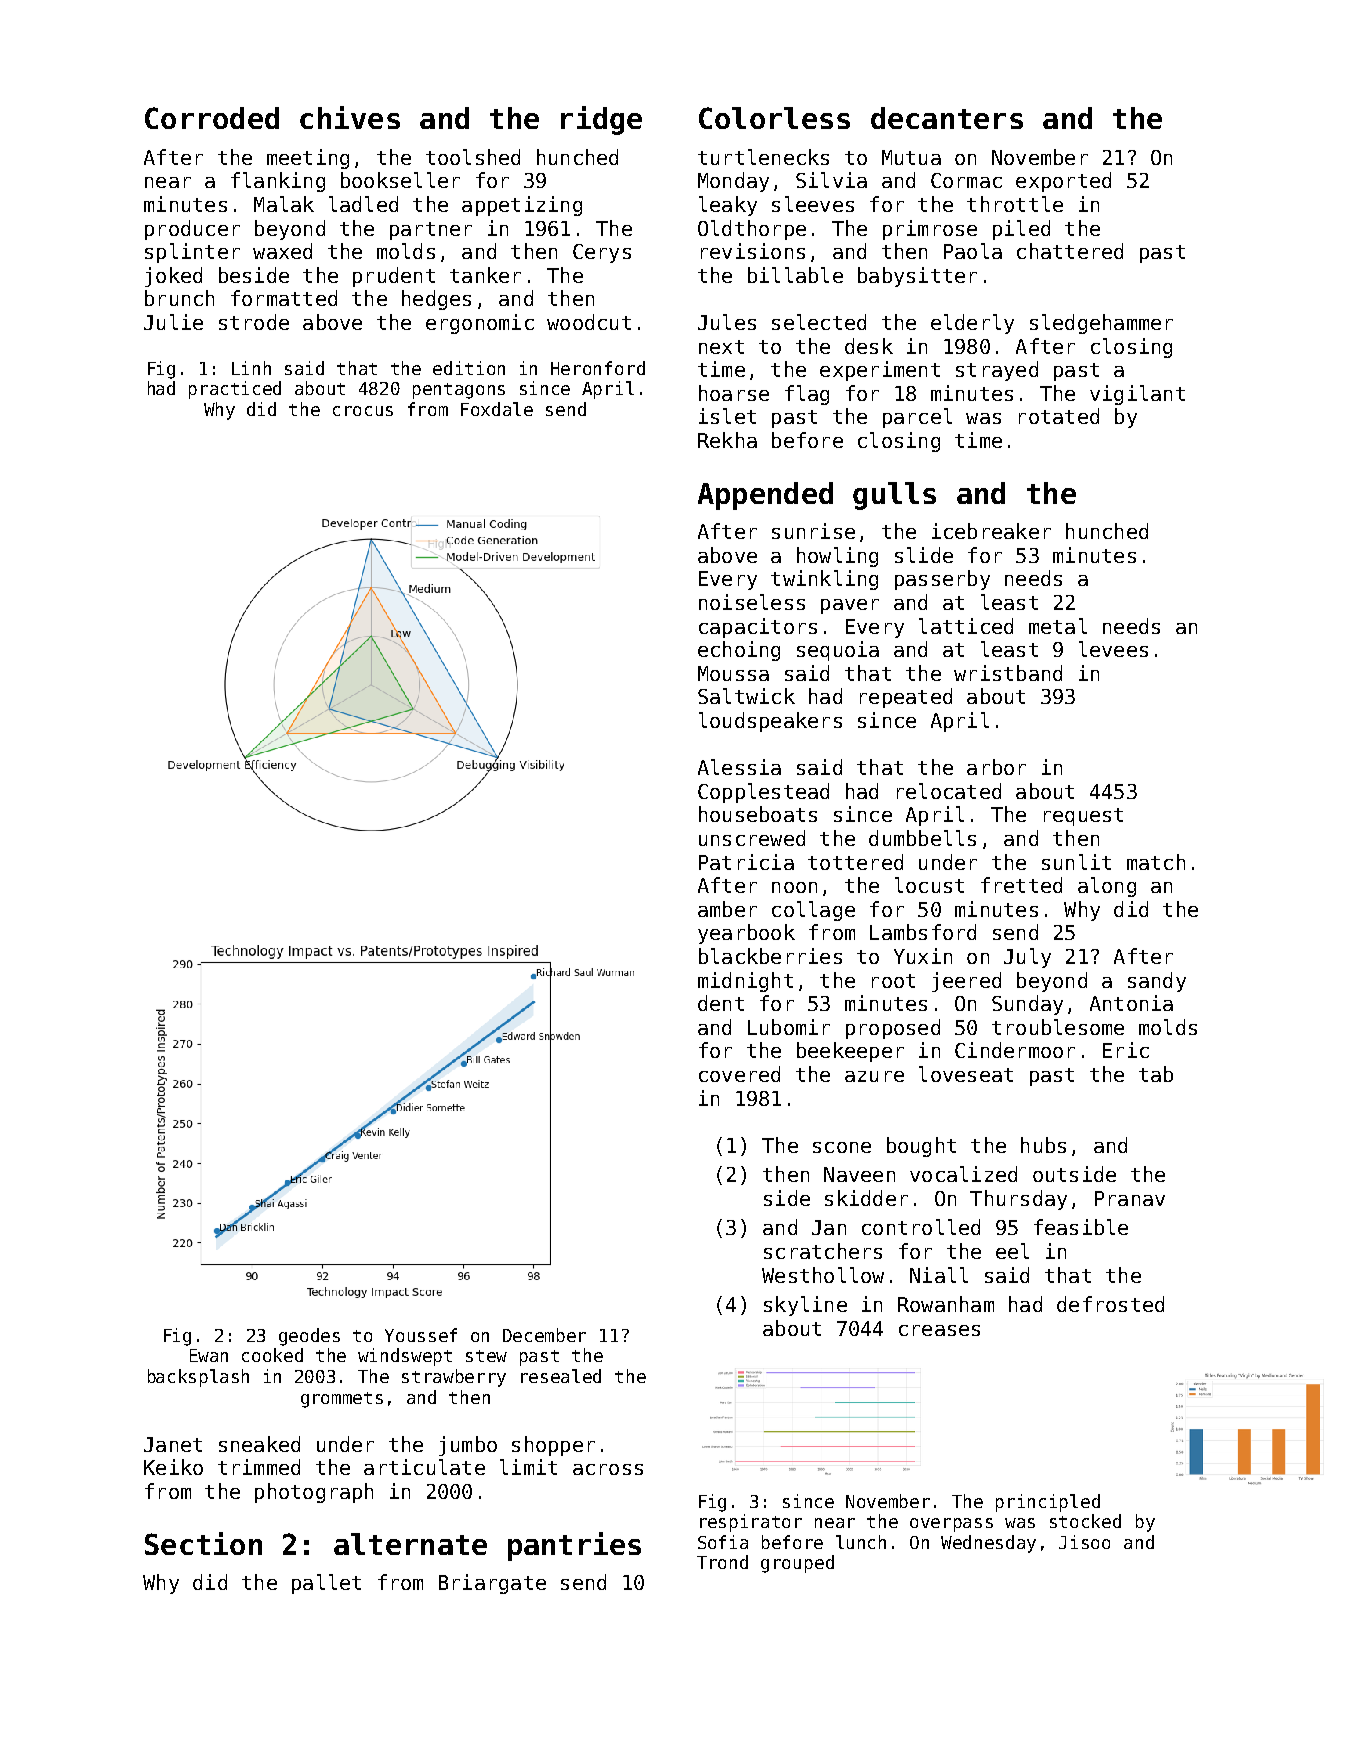 This screenshot has height=1742, width=1346. Describe the element at coordinates (763, 793) in the screenshot. I see `Copplestead` at that location.
